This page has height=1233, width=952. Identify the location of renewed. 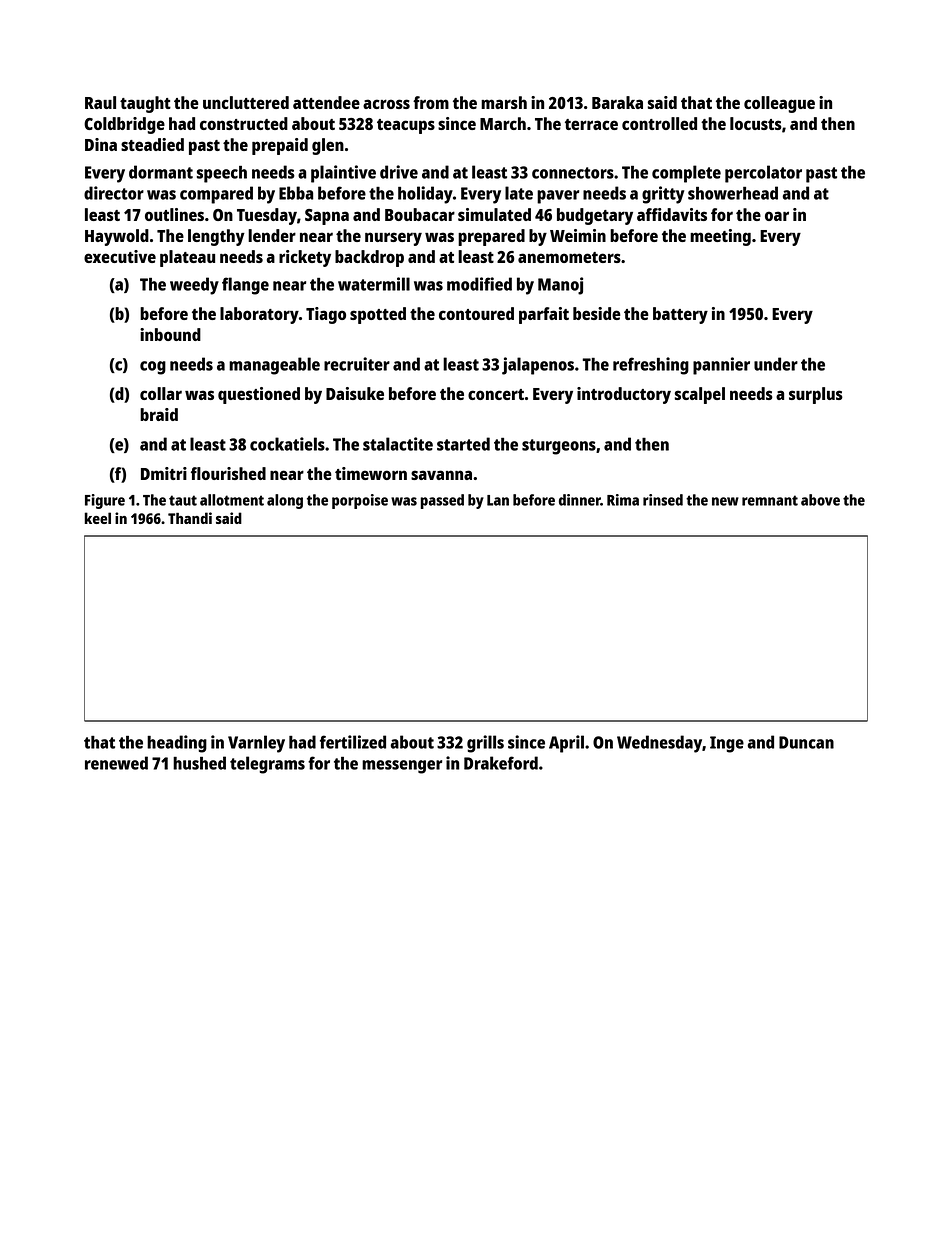
(116, 763).
